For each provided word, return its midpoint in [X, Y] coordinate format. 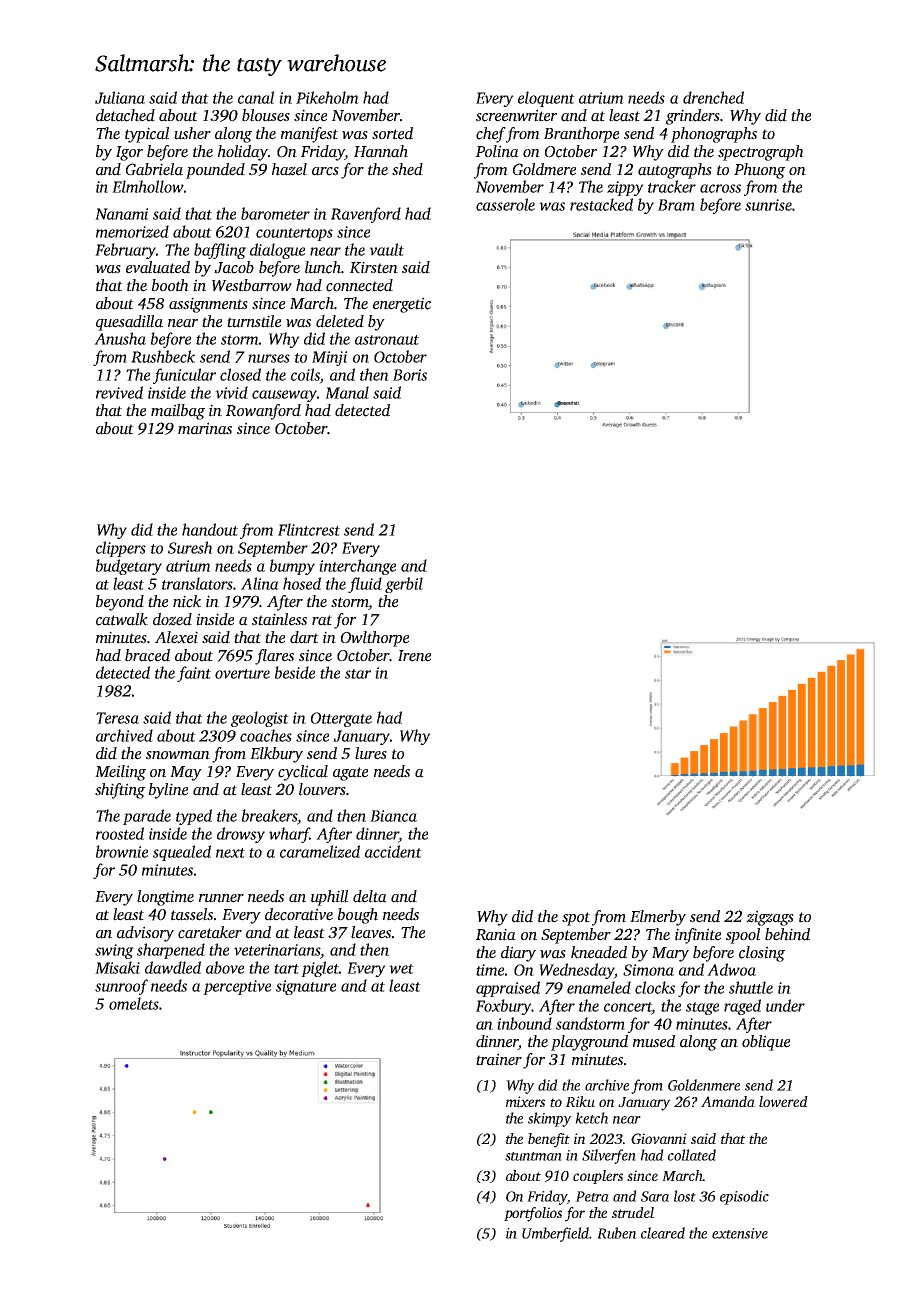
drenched [713, 97]
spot [576, 919]
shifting [120, 791]
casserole [505, 204]
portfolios [533, 1214]
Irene [414, 656]
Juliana [120, 97]
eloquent [546, 99]
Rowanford [263, 412]
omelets [134, 1003]
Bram [676, 205]
